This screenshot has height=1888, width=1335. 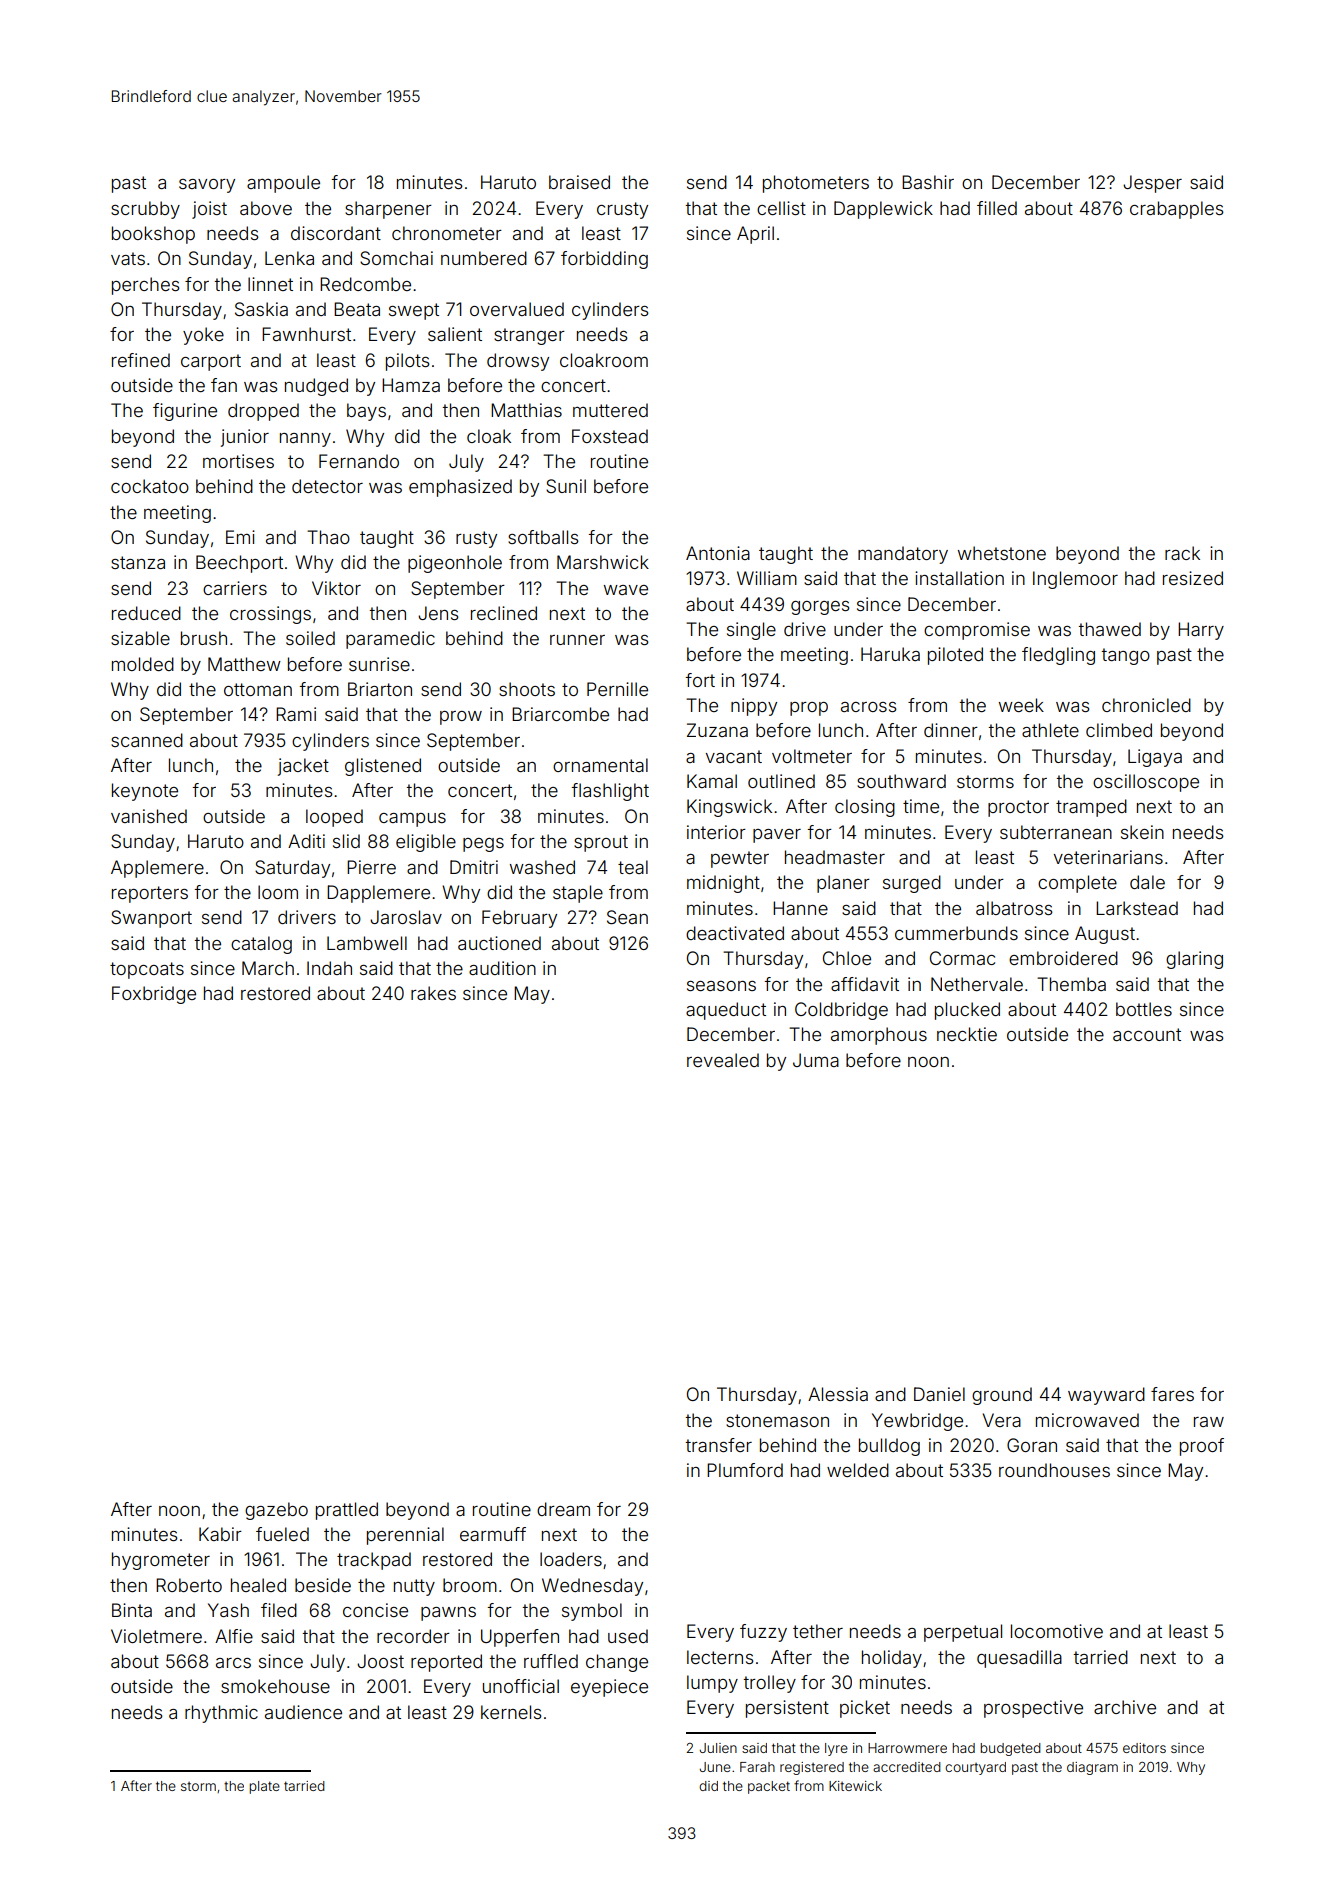 What do you see at coordinates (1054, 1470) in the screenshot?
I see `roundhouses` at bounding box center [1054, 1470].
